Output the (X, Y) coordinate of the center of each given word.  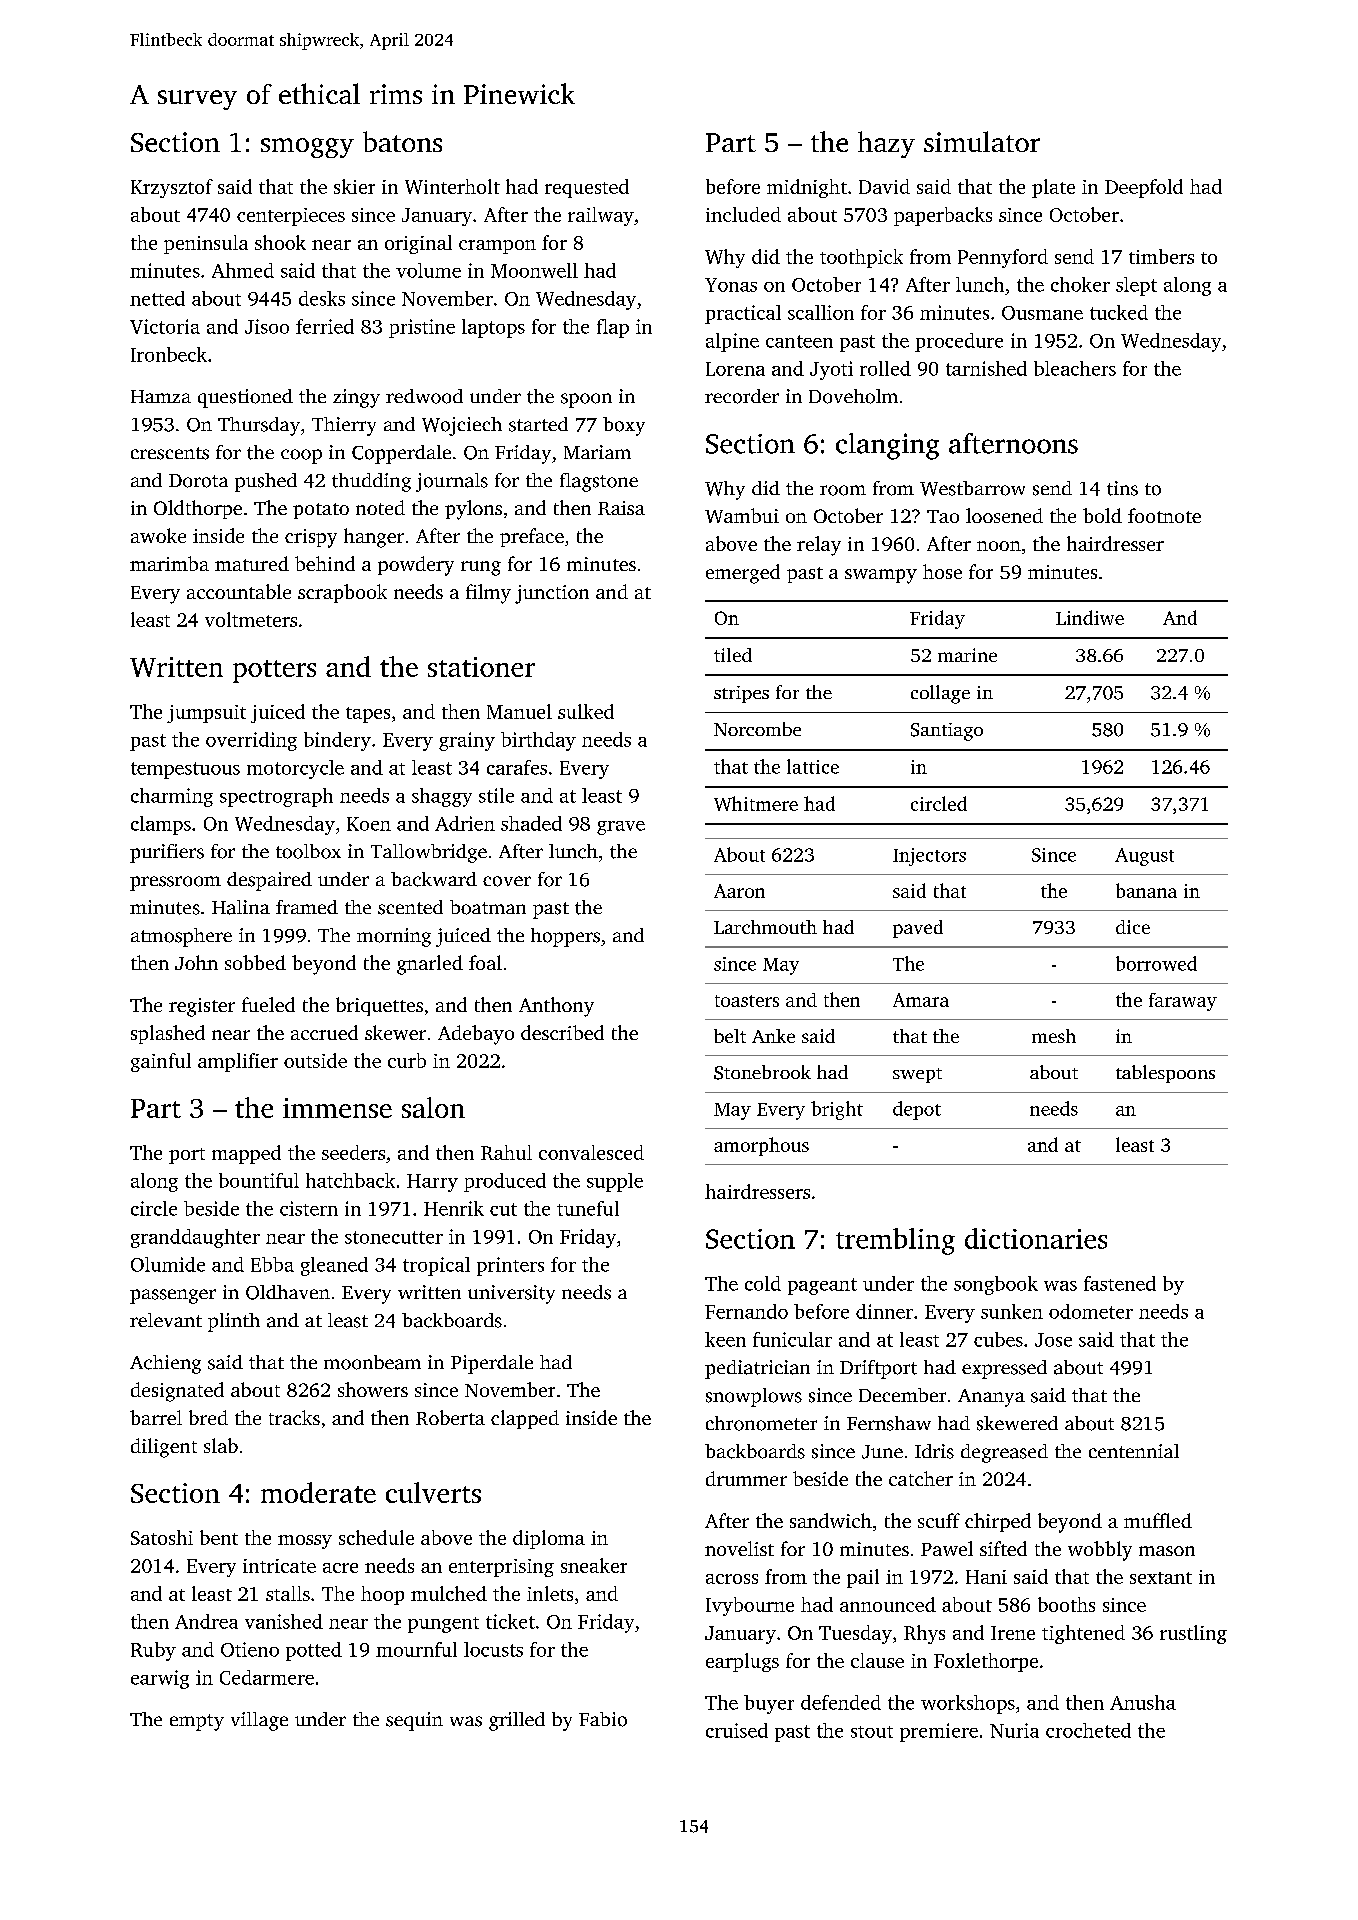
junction (552, 594)
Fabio (603, 1719)
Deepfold (1144, 188)
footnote (1164, 515)
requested (587, 188)
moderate (318, 1492)
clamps (161, 825)
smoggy (307, 148)
